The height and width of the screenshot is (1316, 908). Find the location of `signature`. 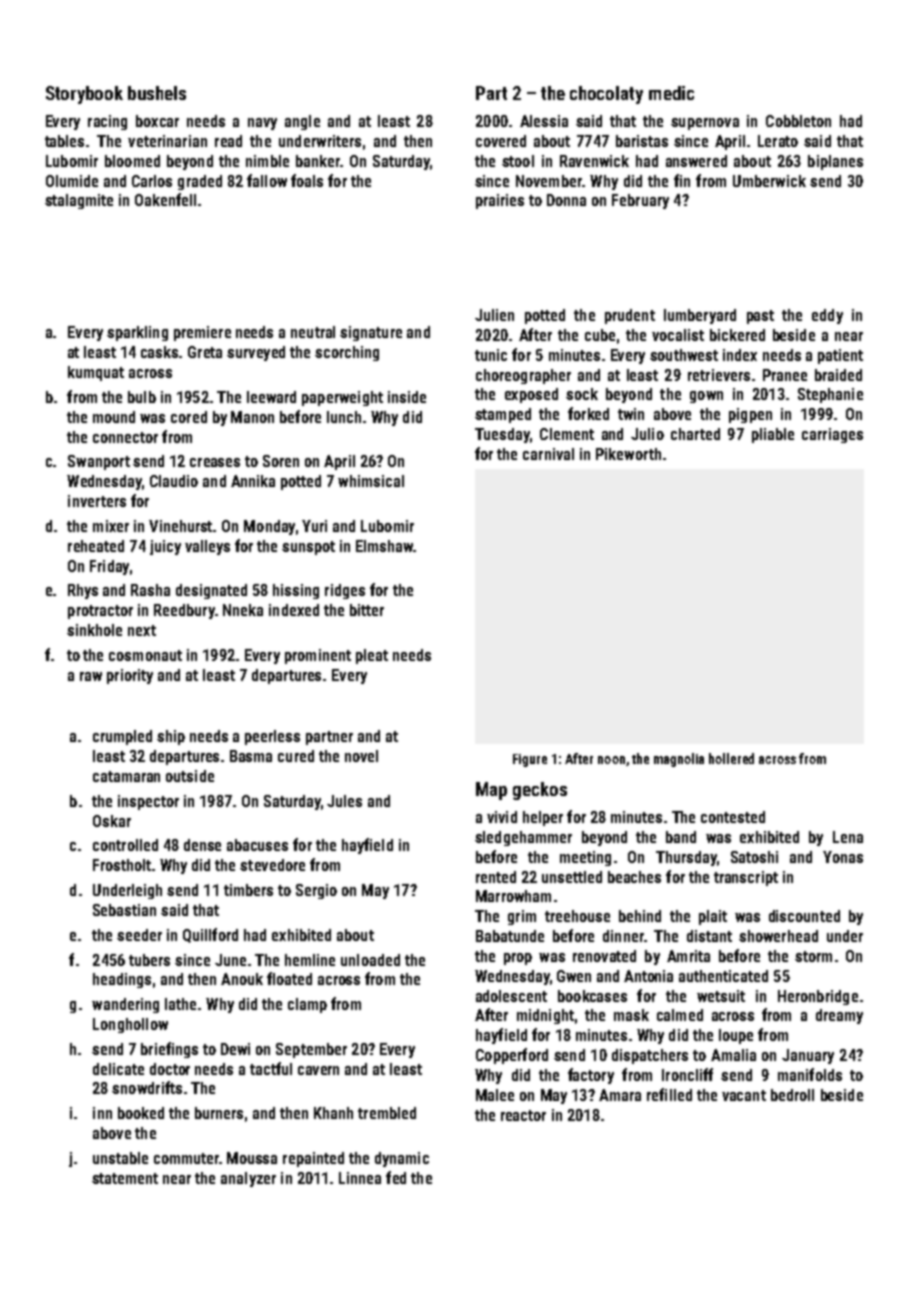

signature is located at coordinates (371, 333).
